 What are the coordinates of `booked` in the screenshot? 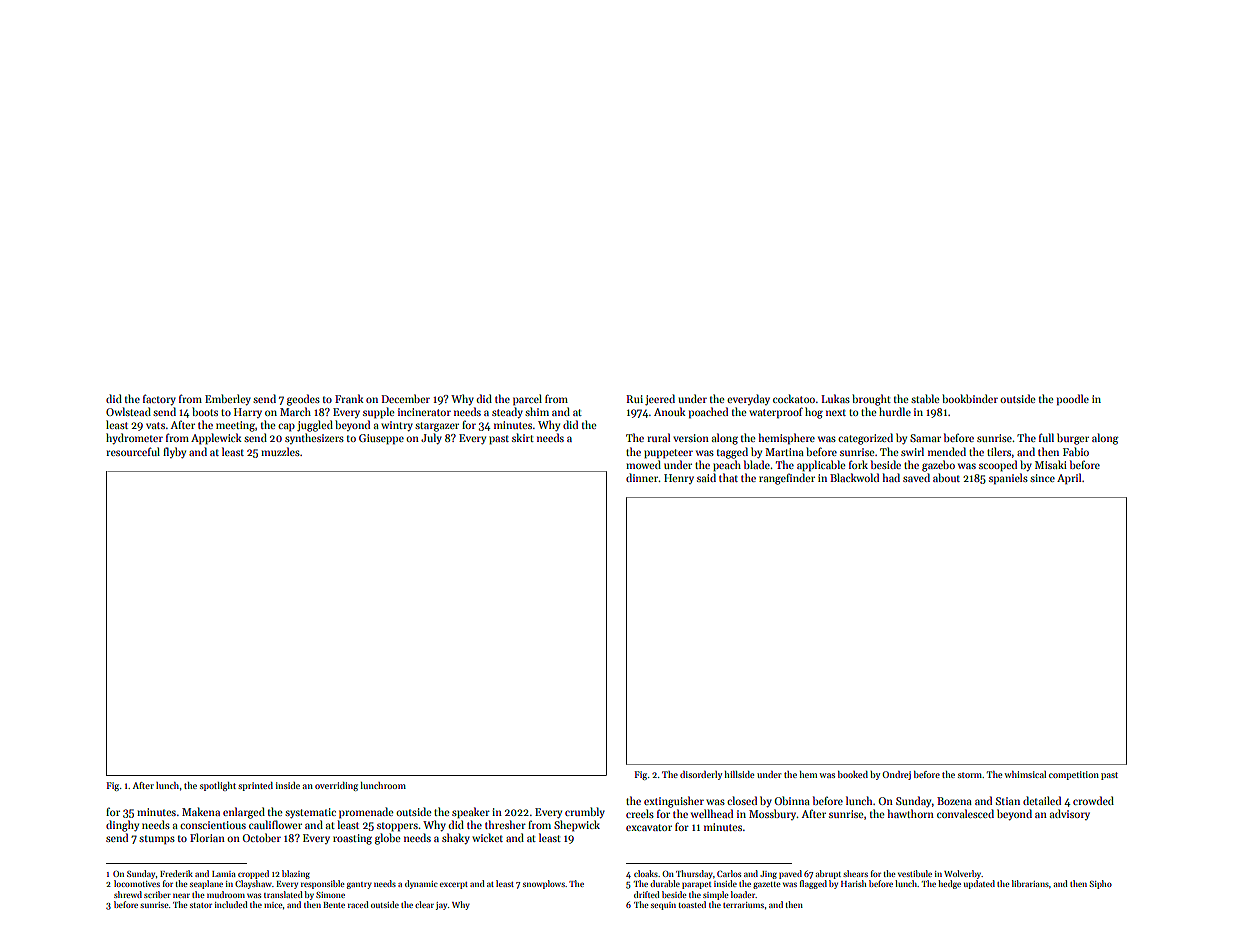 It's located at (853, 774).
